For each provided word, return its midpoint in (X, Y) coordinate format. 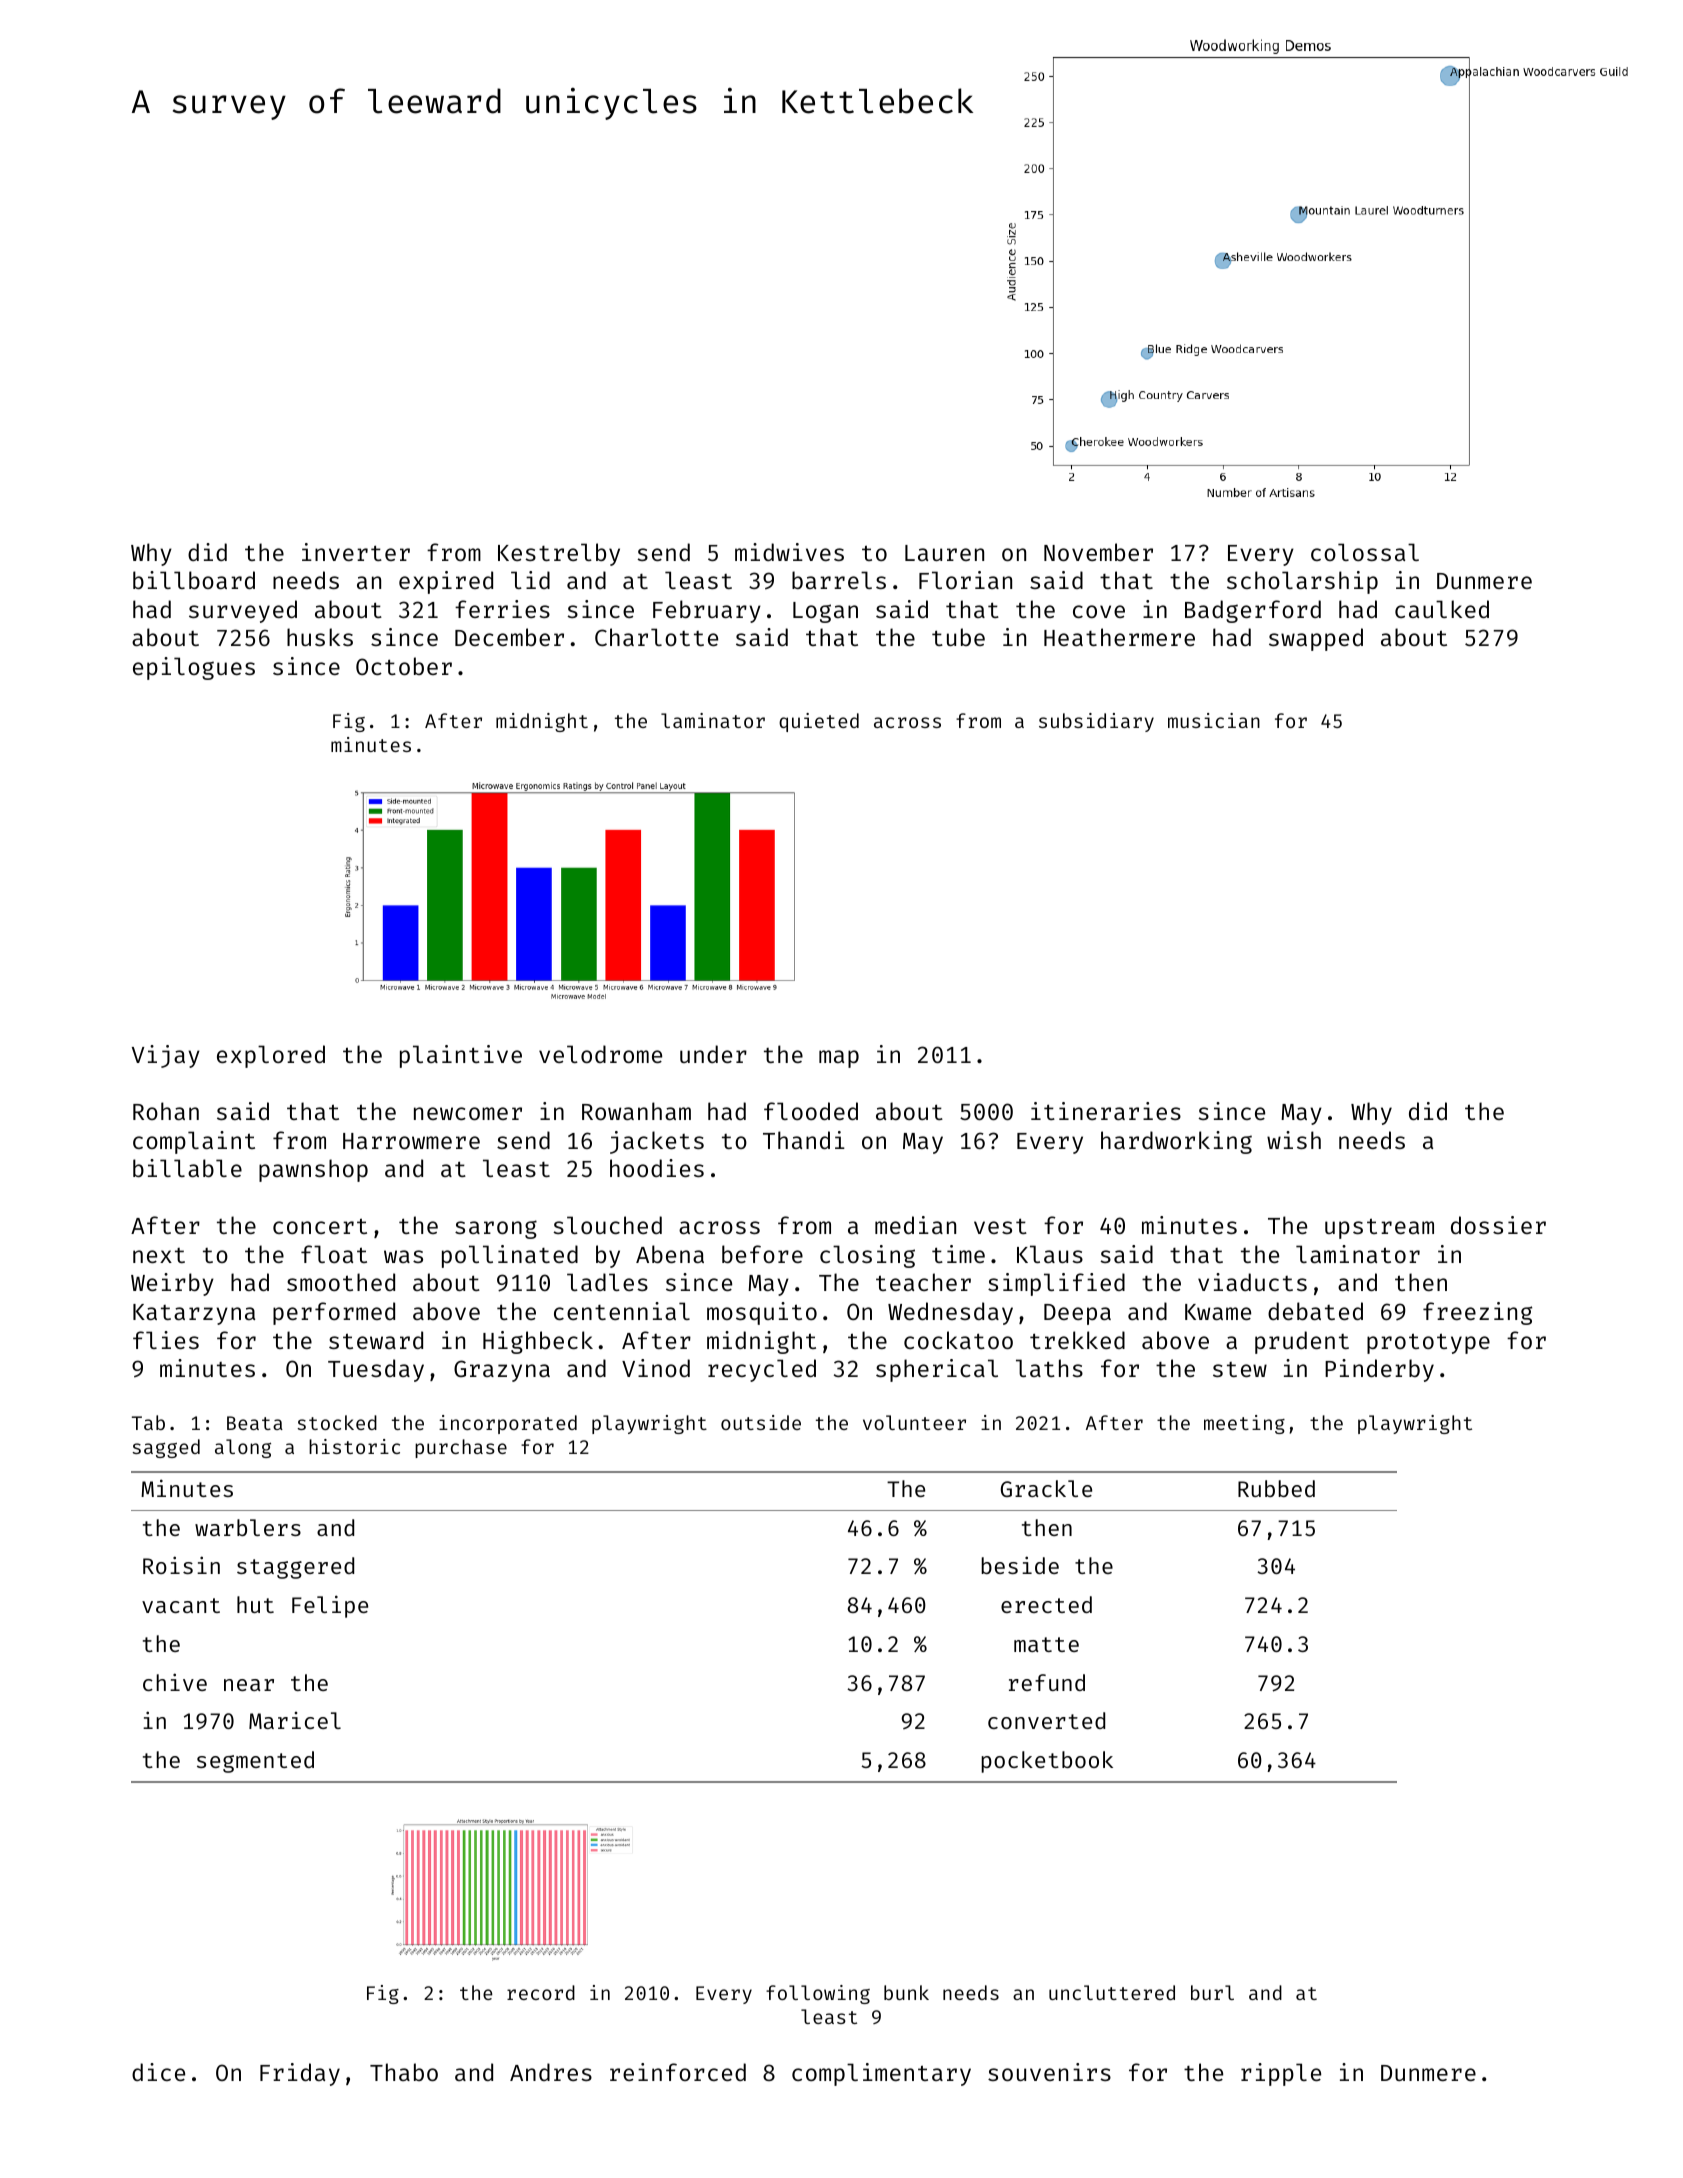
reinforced (678, 2072)
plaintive (461, 1056)
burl (1212, 1992)
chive (175, 1682)
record (541, 1992)
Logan (825, 612)
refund (1047, 1682)
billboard (194, 580)
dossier (1498, 1225)
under (713, 1054)
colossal (1365, 552)
